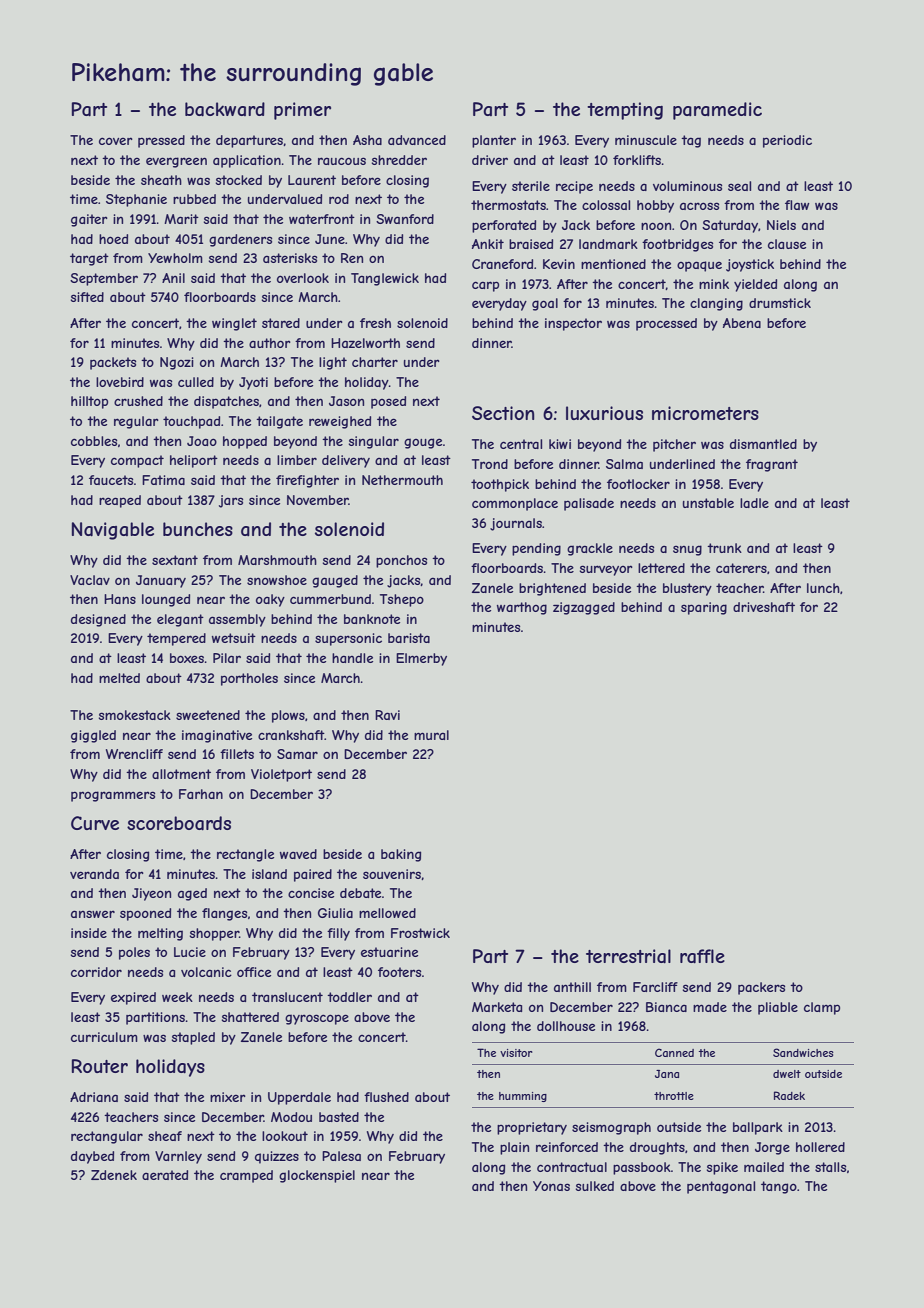 This screenshot has width=924, height=1308. Describe the element at coordinates (228, 1097) in the screenshot. I see `mixer` at that location.
